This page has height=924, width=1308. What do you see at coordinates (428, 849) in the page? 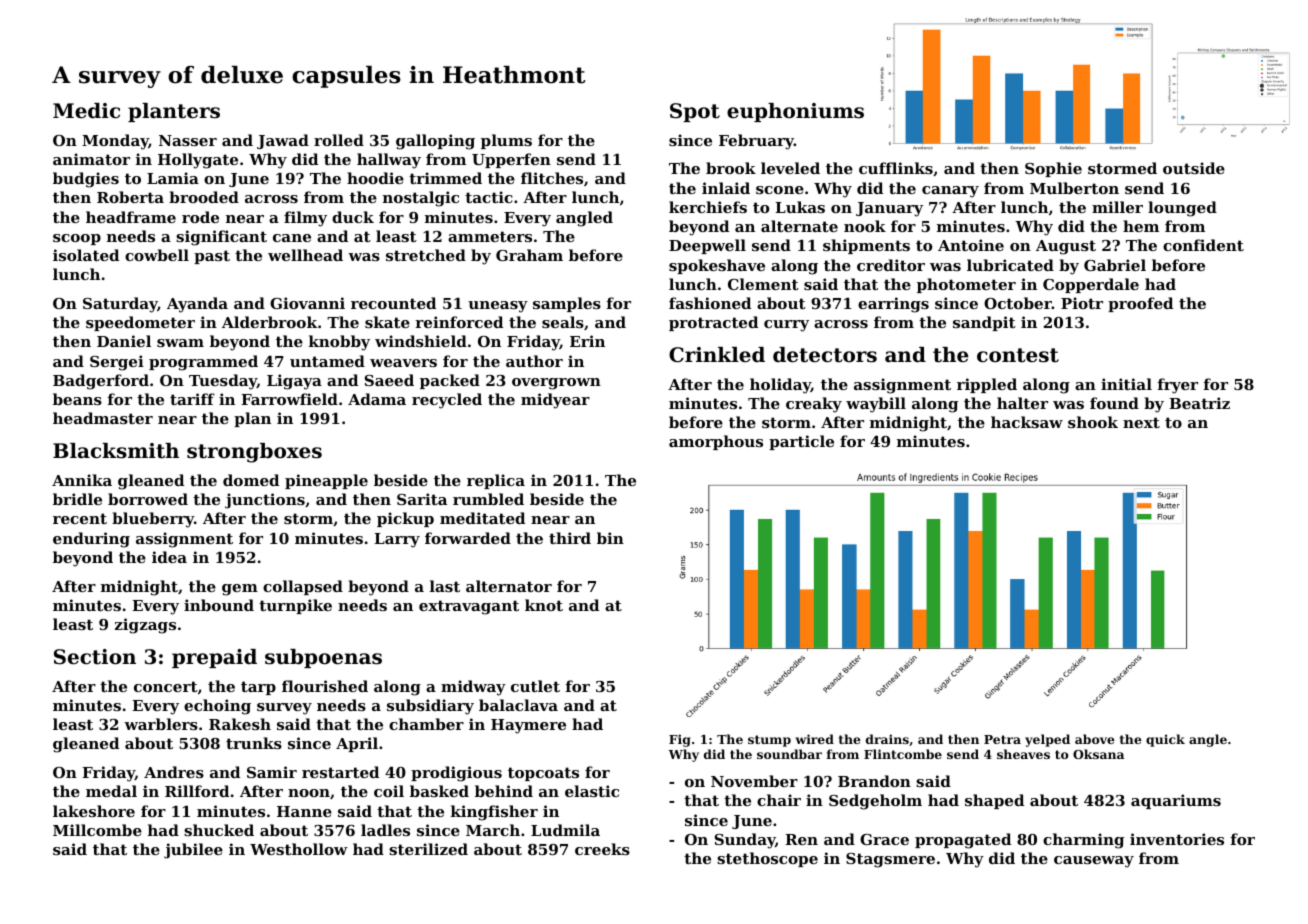
I see `sterilized` at bounding box center [428, 849].
